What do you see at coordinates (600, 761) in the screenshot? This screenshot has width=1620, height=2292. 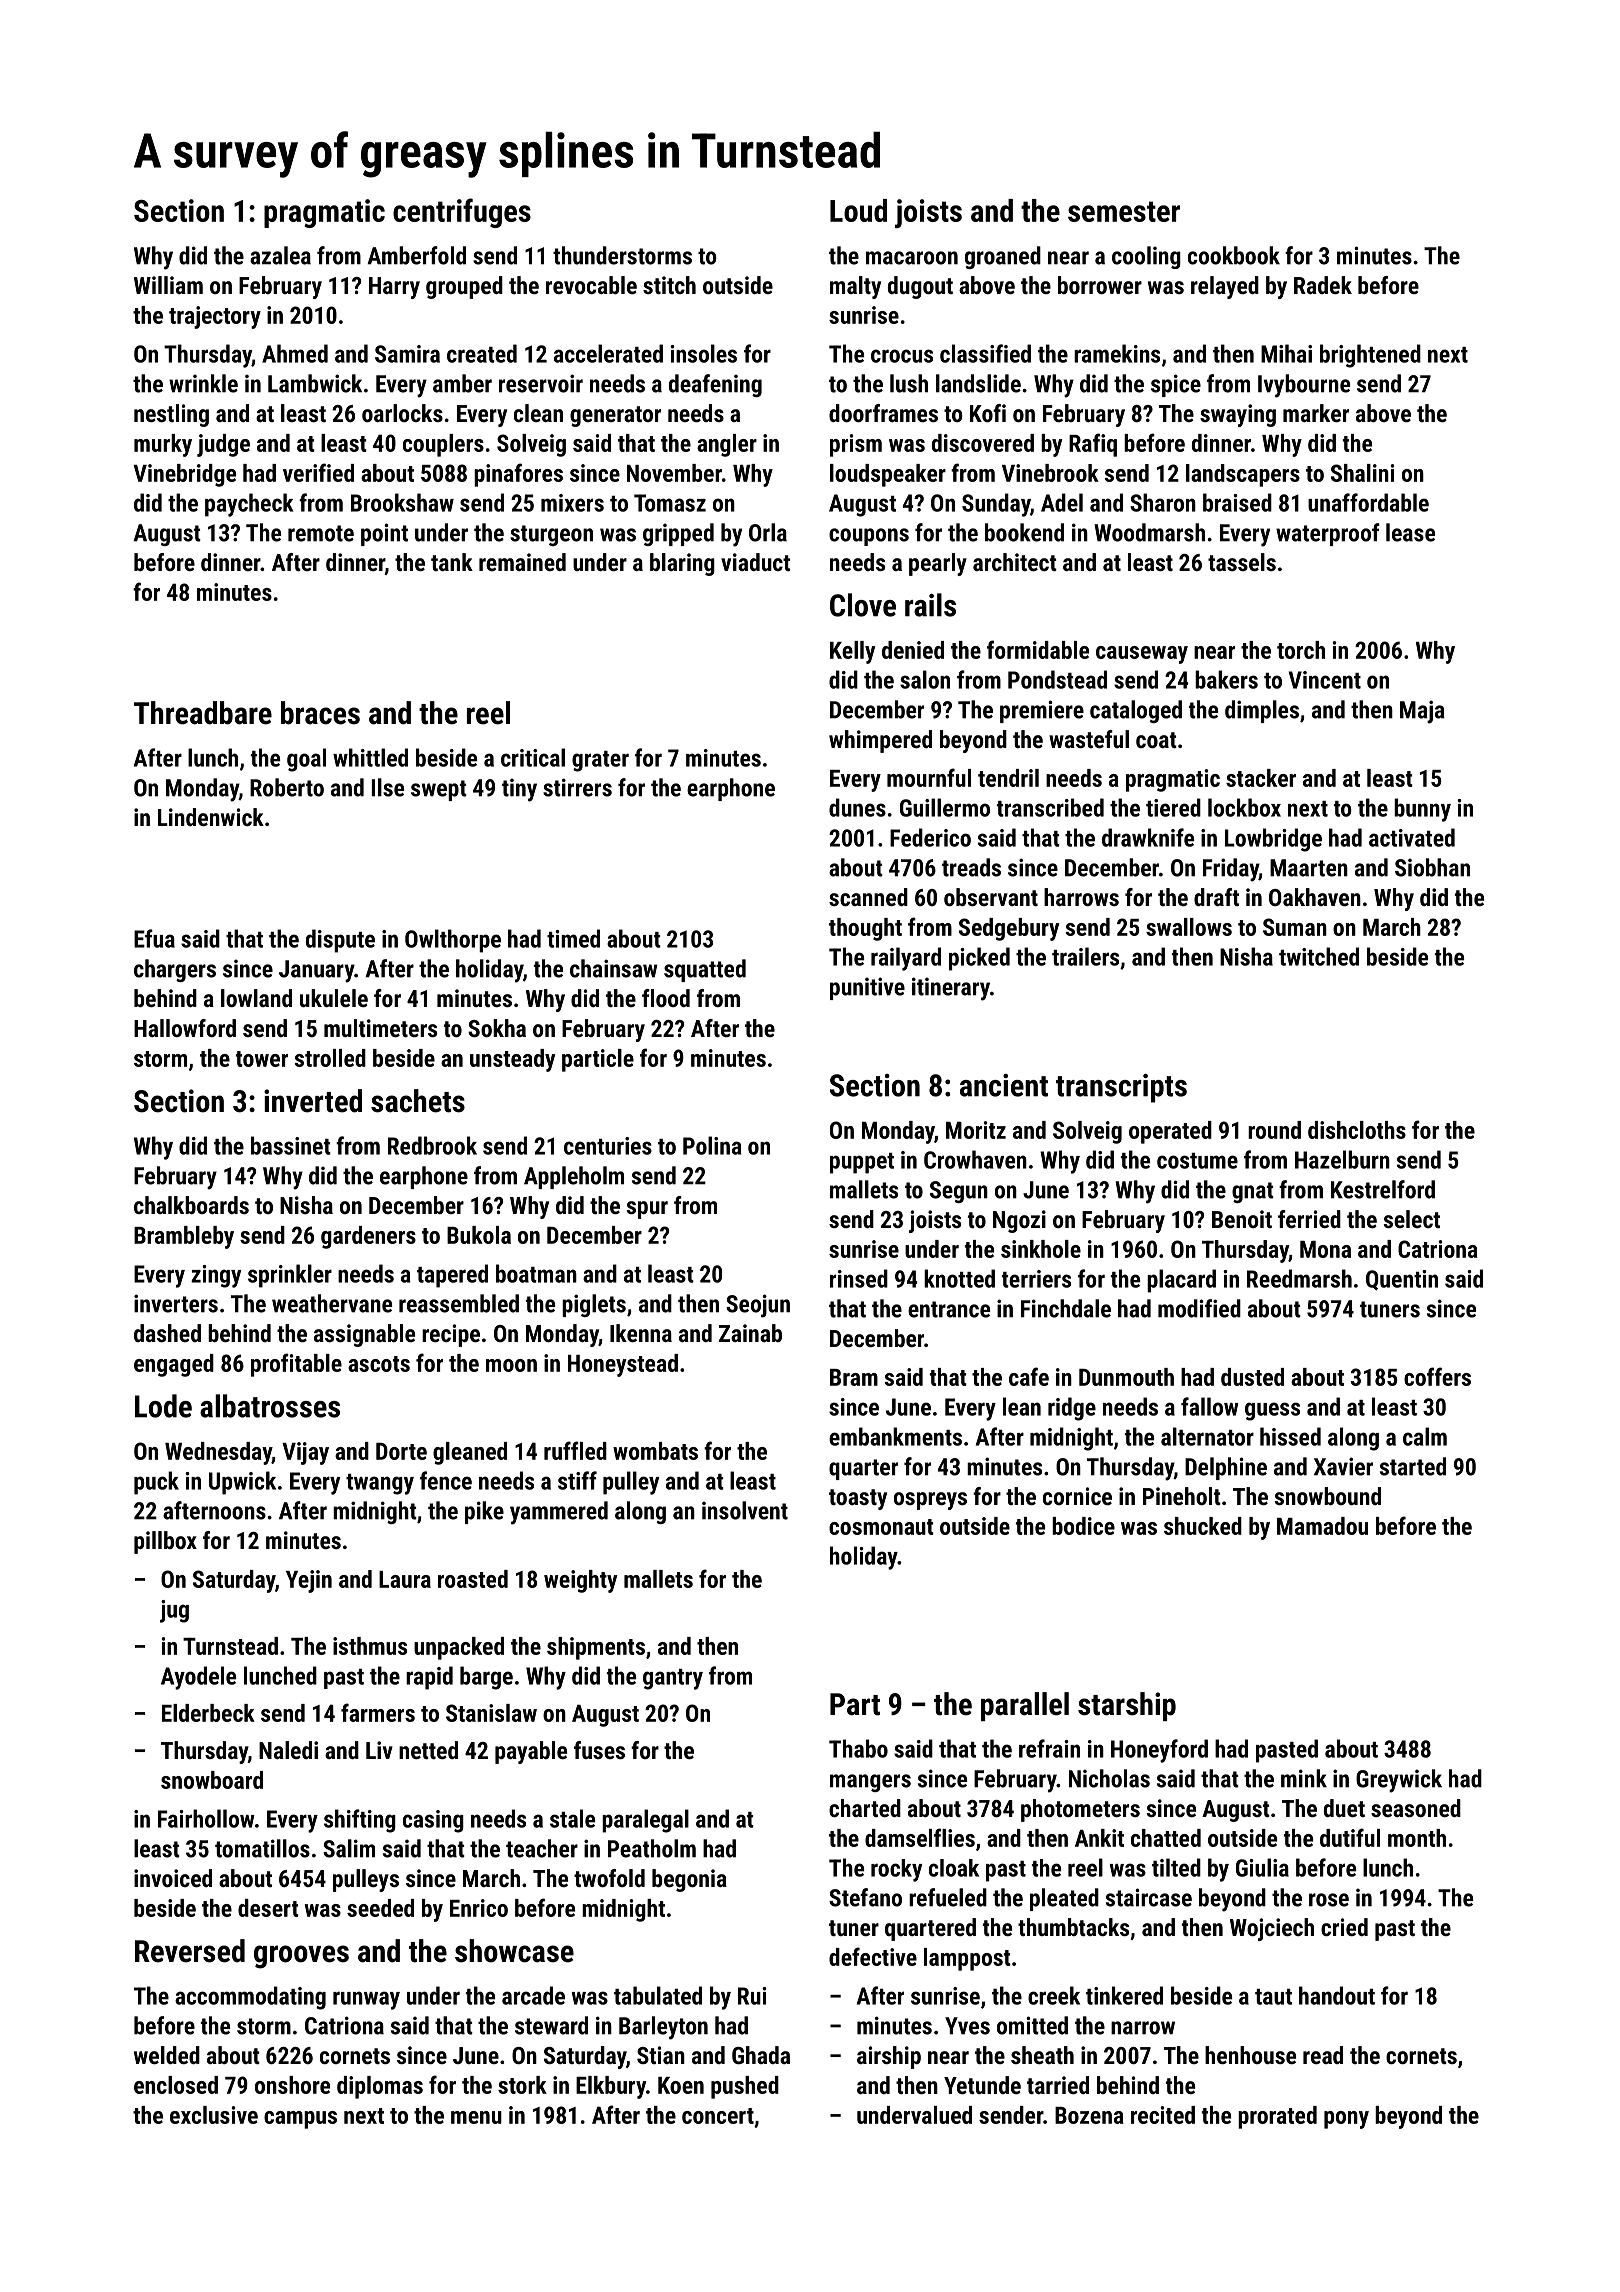 I see `grater` at bounding box center [600, 761].
